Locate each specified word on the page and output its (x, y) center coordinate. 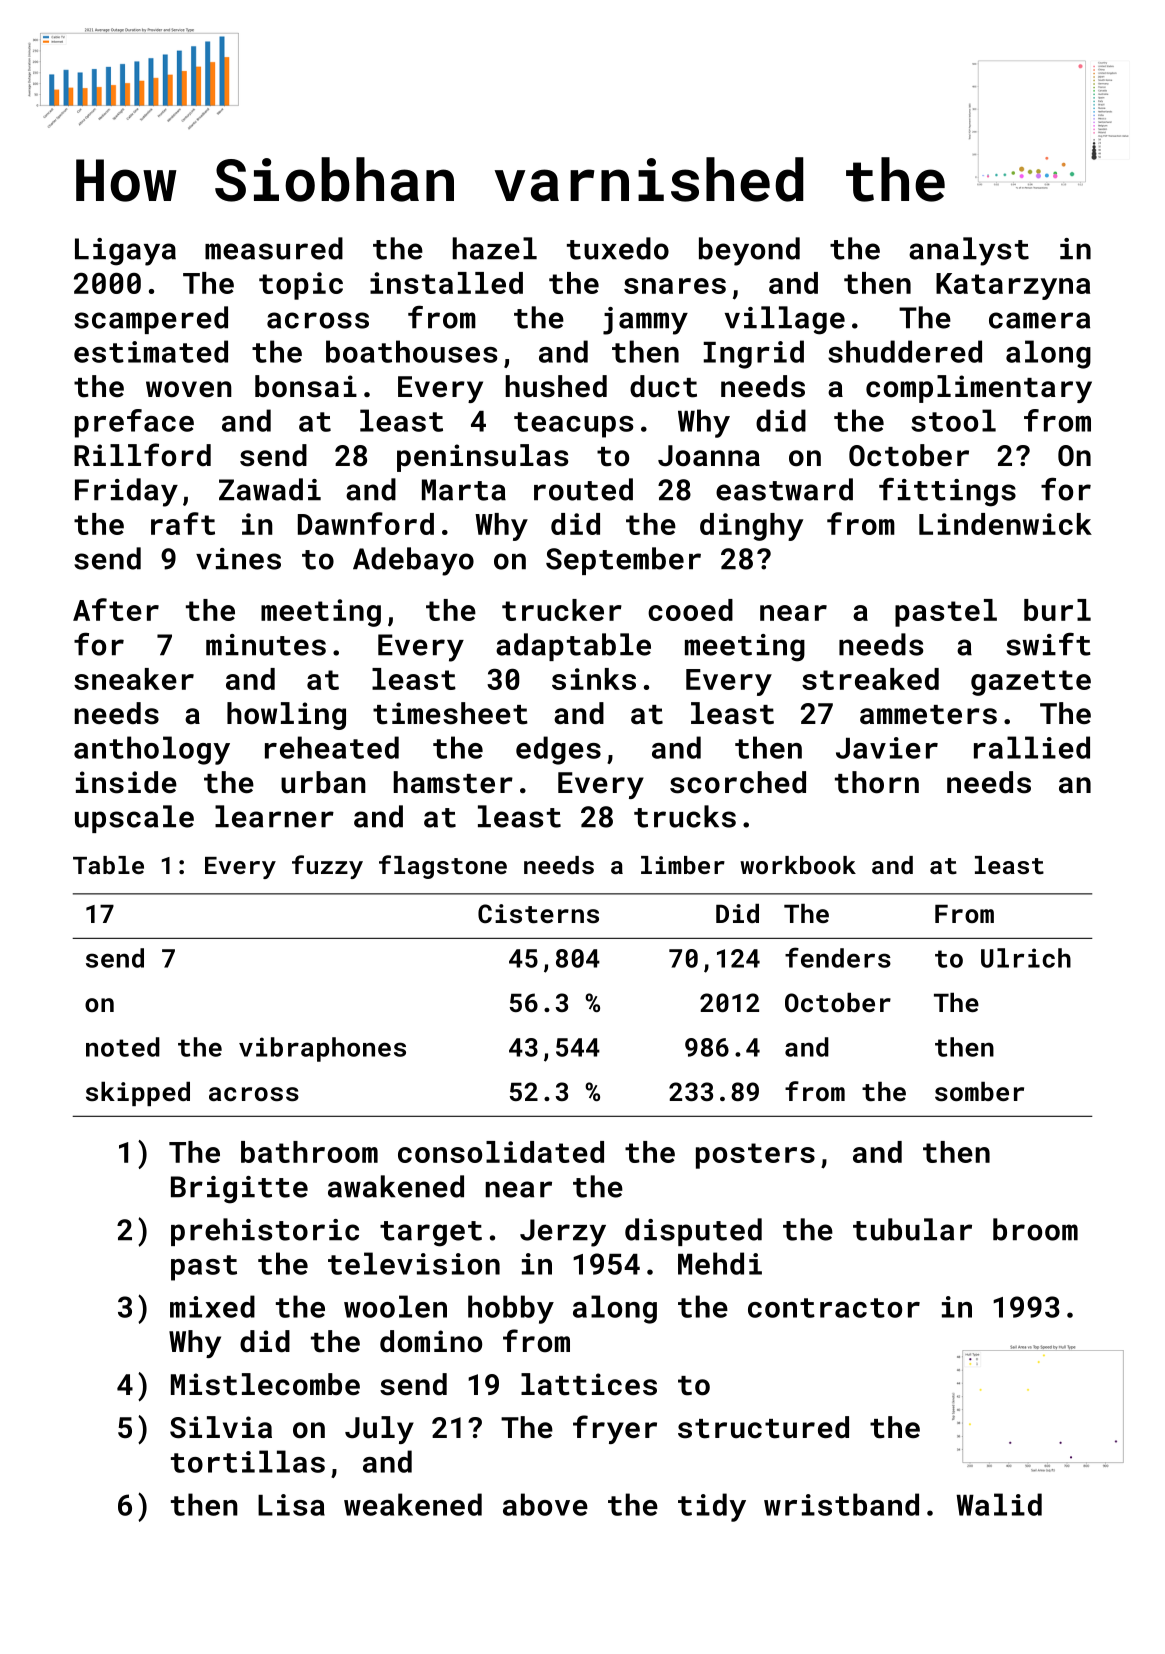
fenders (838, 957)
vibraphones (322, 1049)
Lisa (291, 1505)
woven (189, 389)
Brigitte (239, 1190)
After (116, 609)
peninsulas (483, 458)
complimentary (979, 389)
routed (583, 489)
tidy (712, 1507)
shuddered (905, 351)
